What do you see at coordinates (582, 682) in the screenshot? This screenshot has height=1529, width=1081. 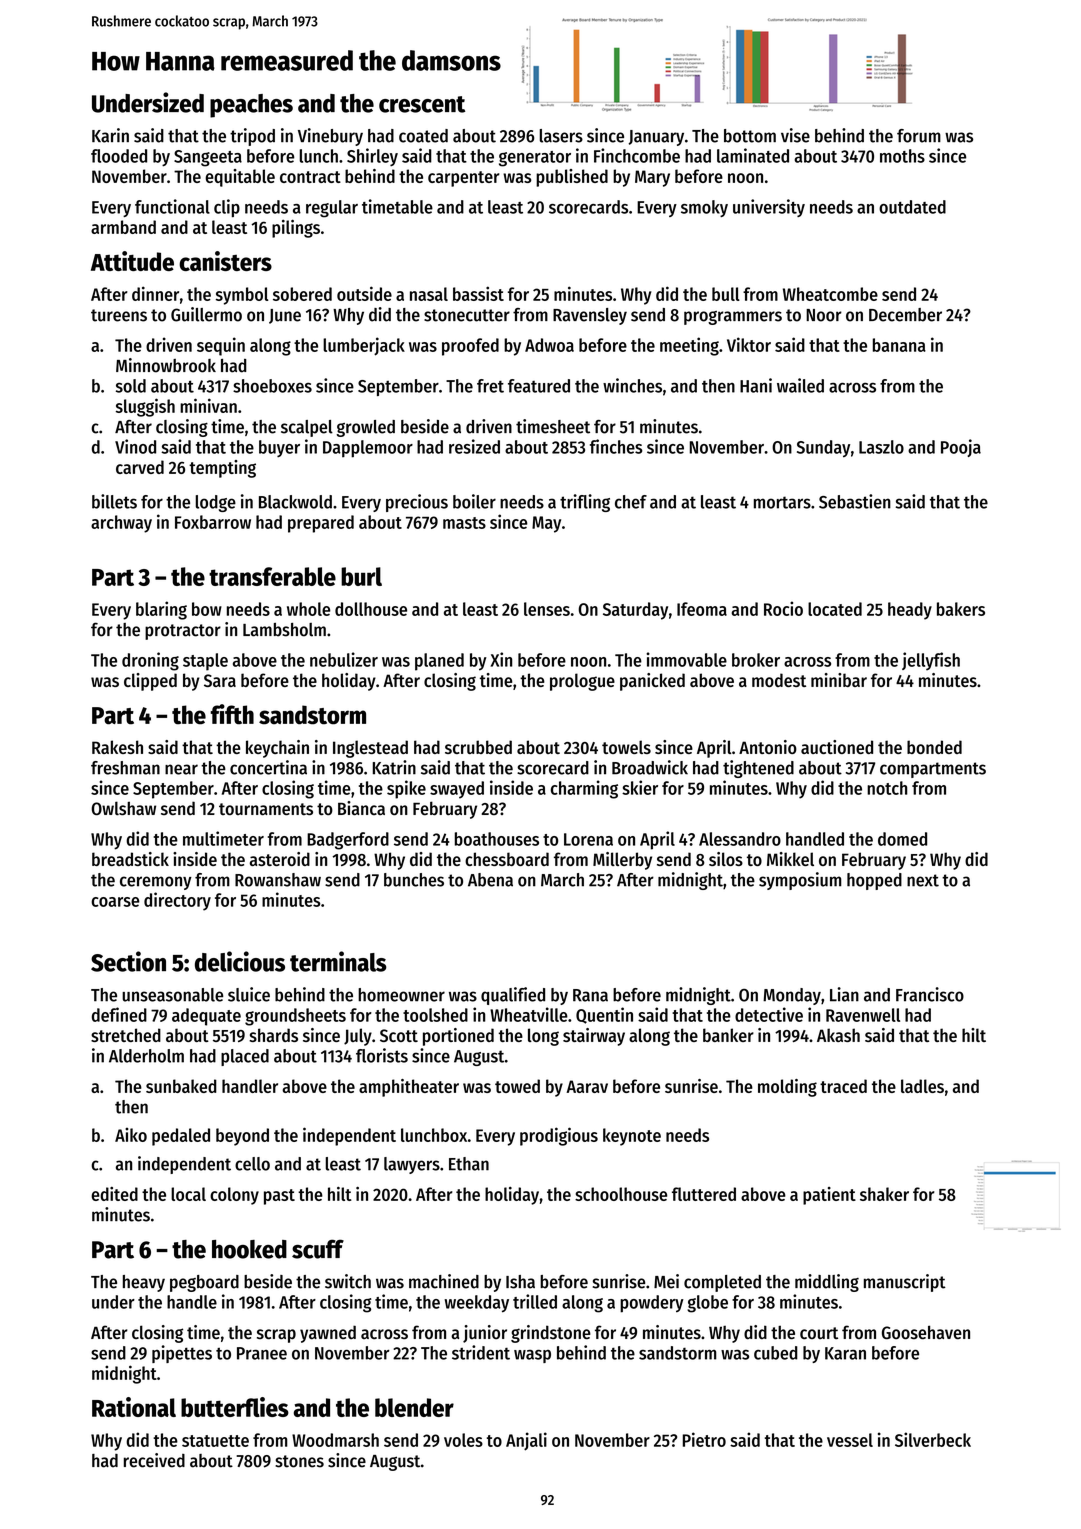 I see `prologue` at bounding box center [582, 682].
